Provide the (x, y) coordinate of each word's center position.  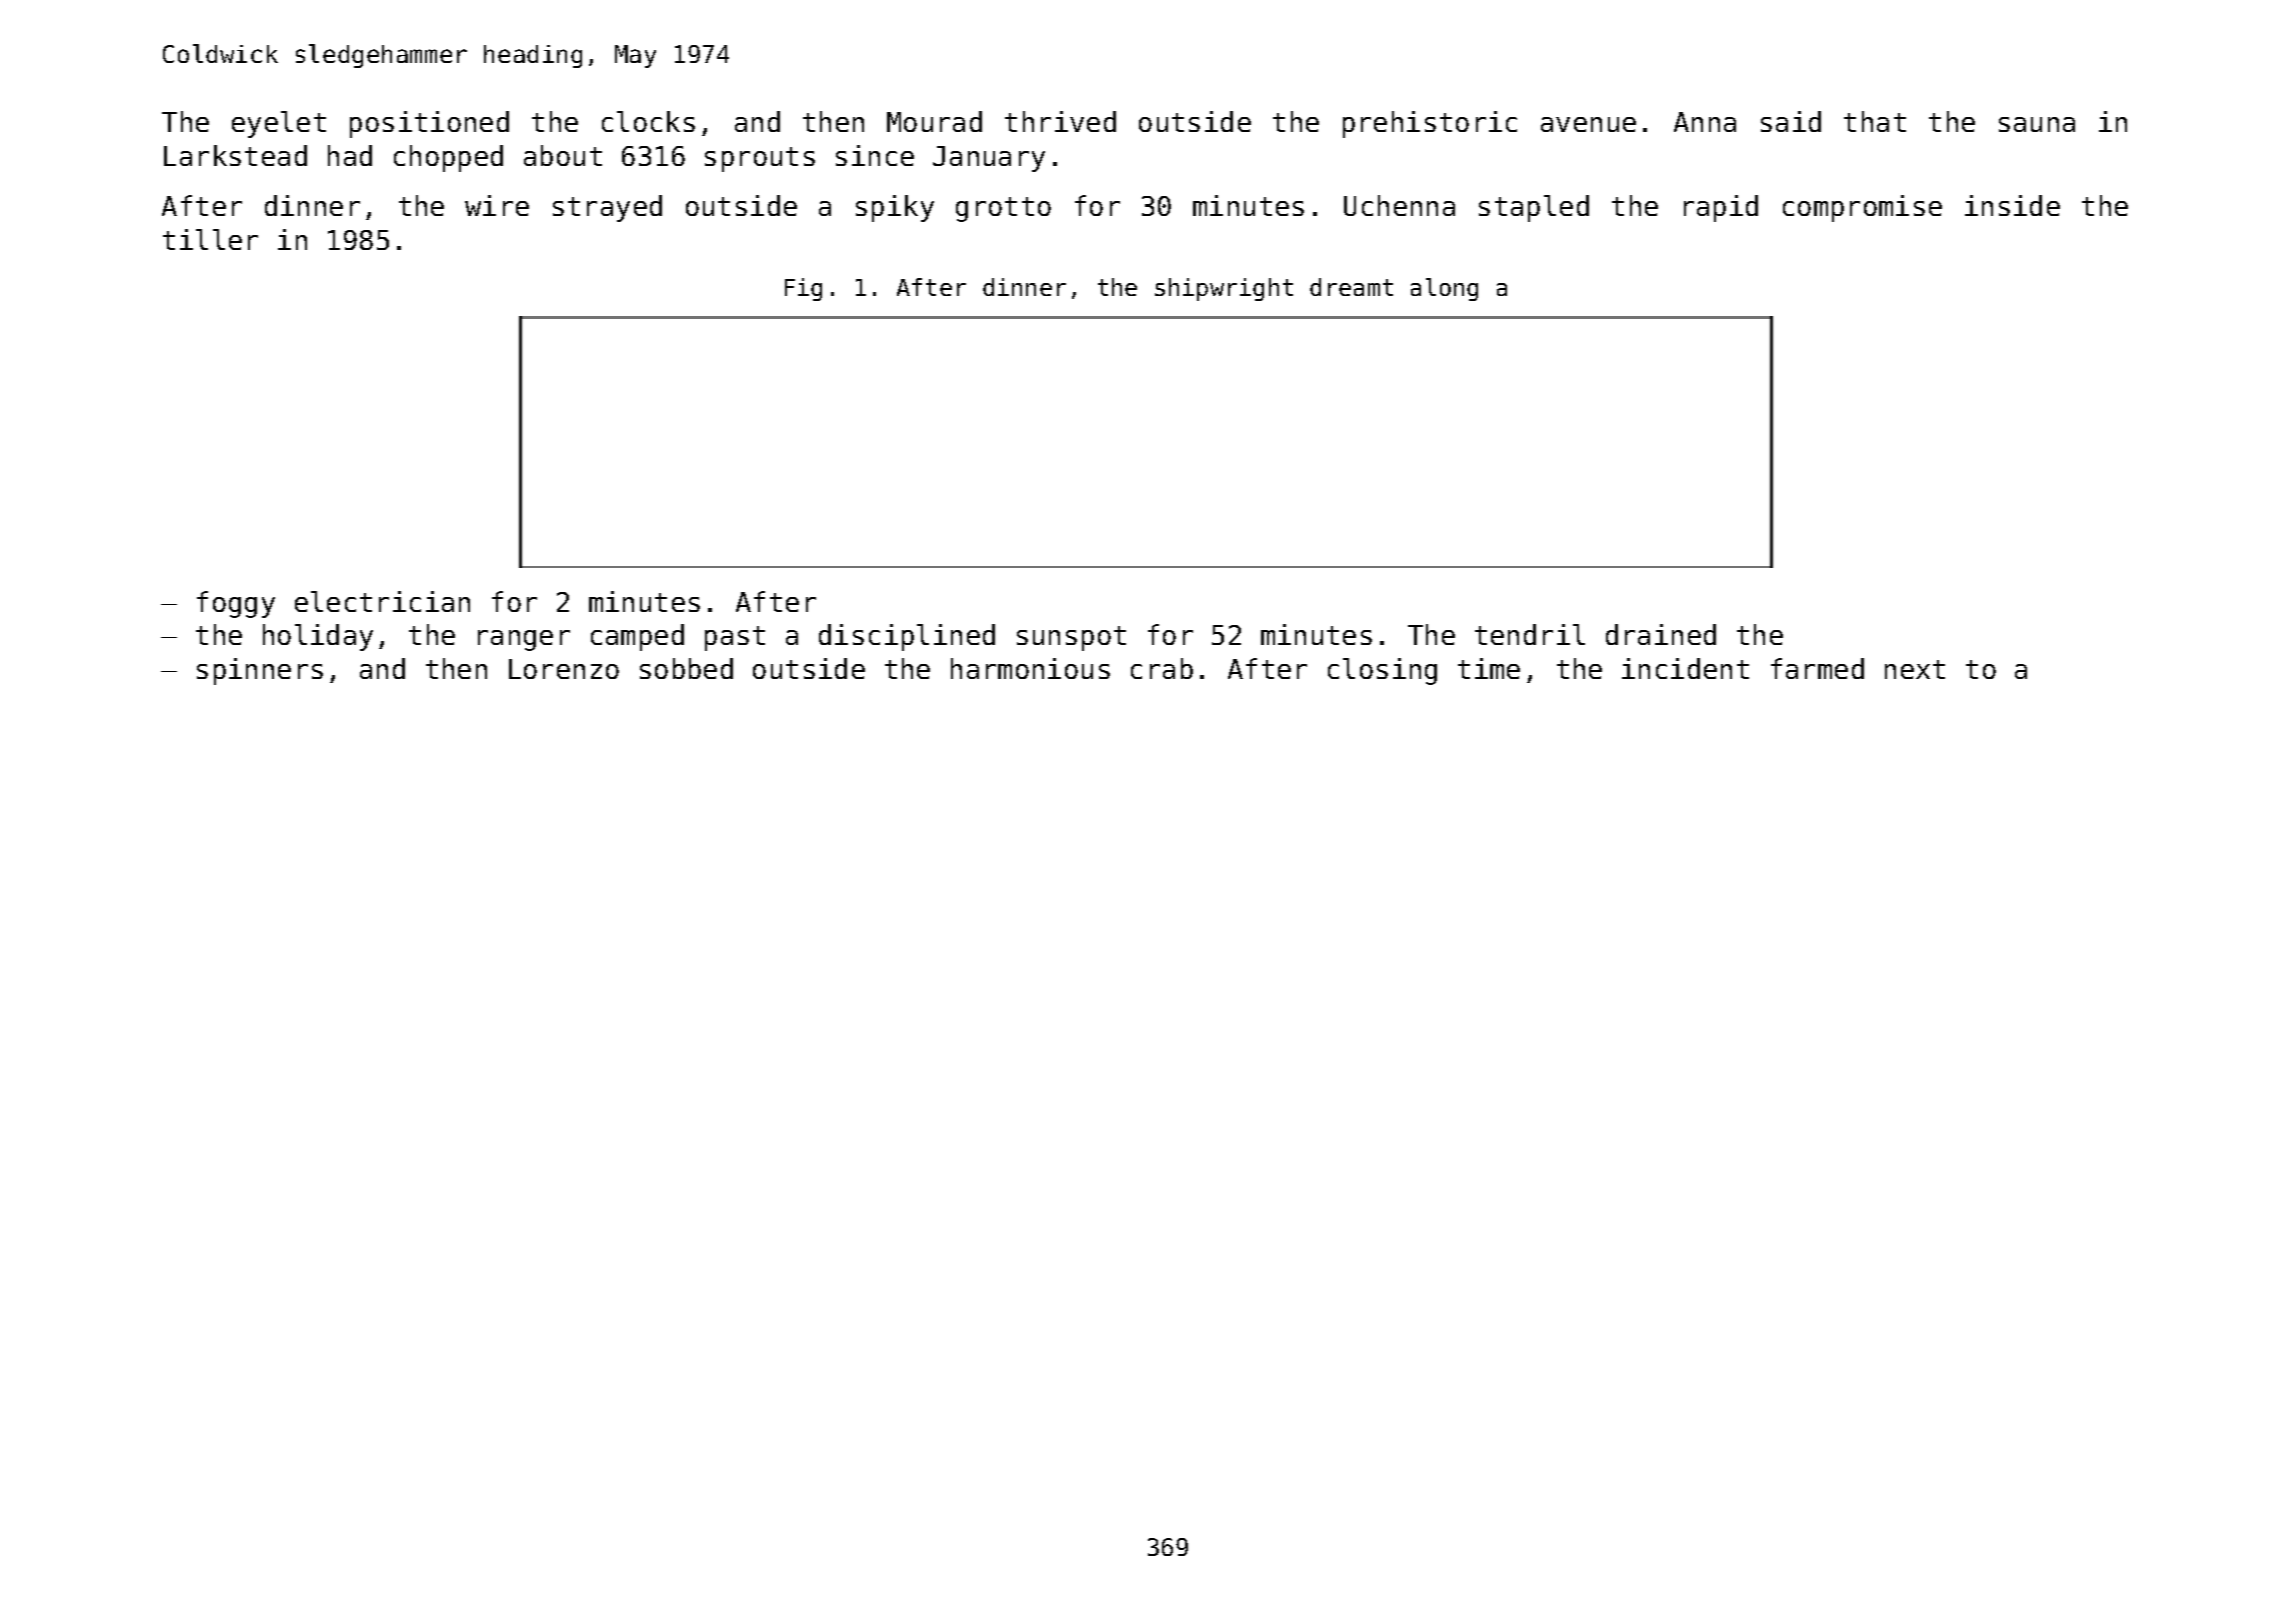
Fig (803, 289)
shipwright (1224, 289)
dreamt (1351, 287)
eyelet (279, 124)
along (1444, 289)
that (1875, 121)
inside (2012, 205)
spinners (260, 671)
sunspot (1071, 638)
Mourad (934, 121)
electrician (382, 601)
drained (1661, 634)
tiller (210, 239)
